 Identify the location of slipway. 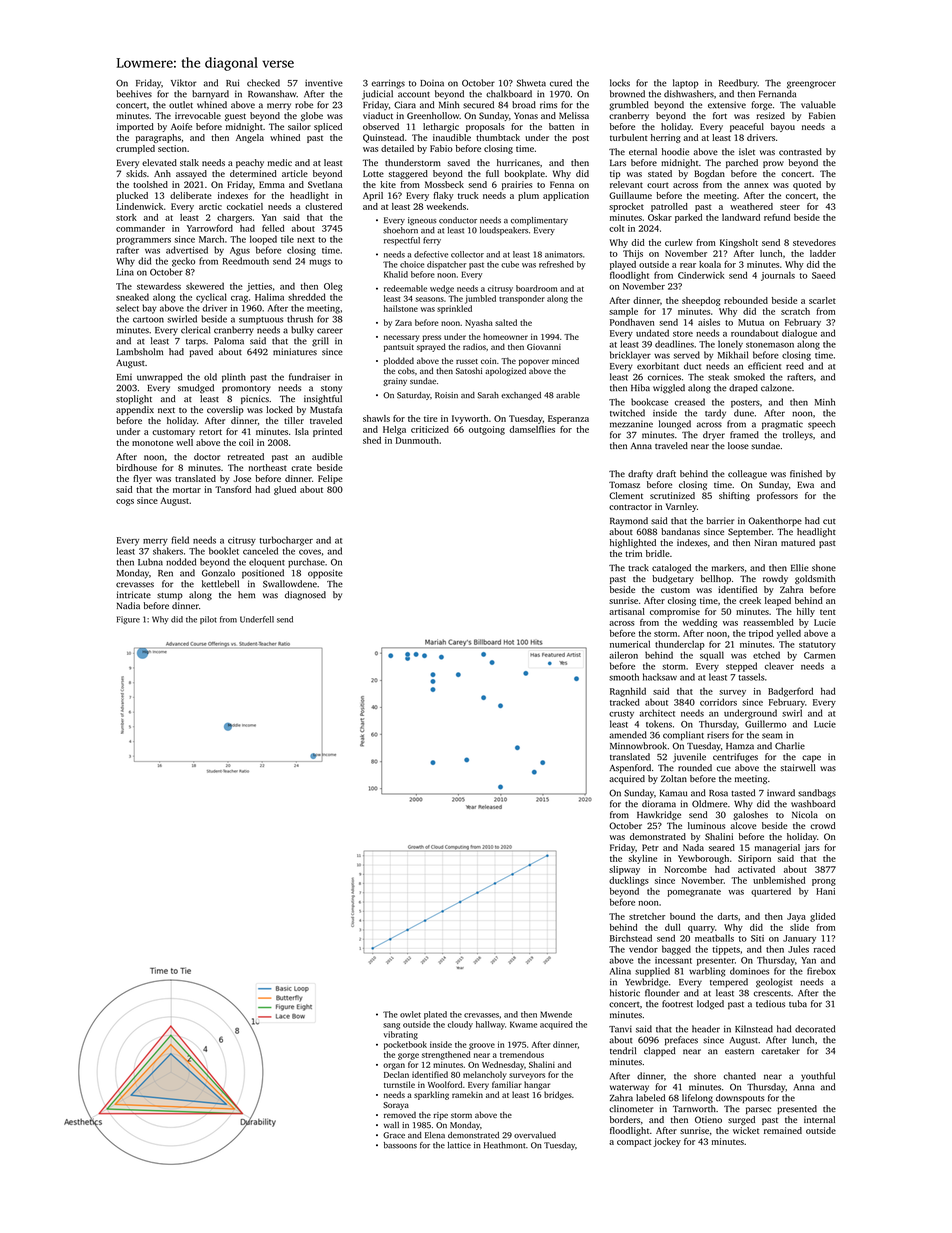
(624, 870).
